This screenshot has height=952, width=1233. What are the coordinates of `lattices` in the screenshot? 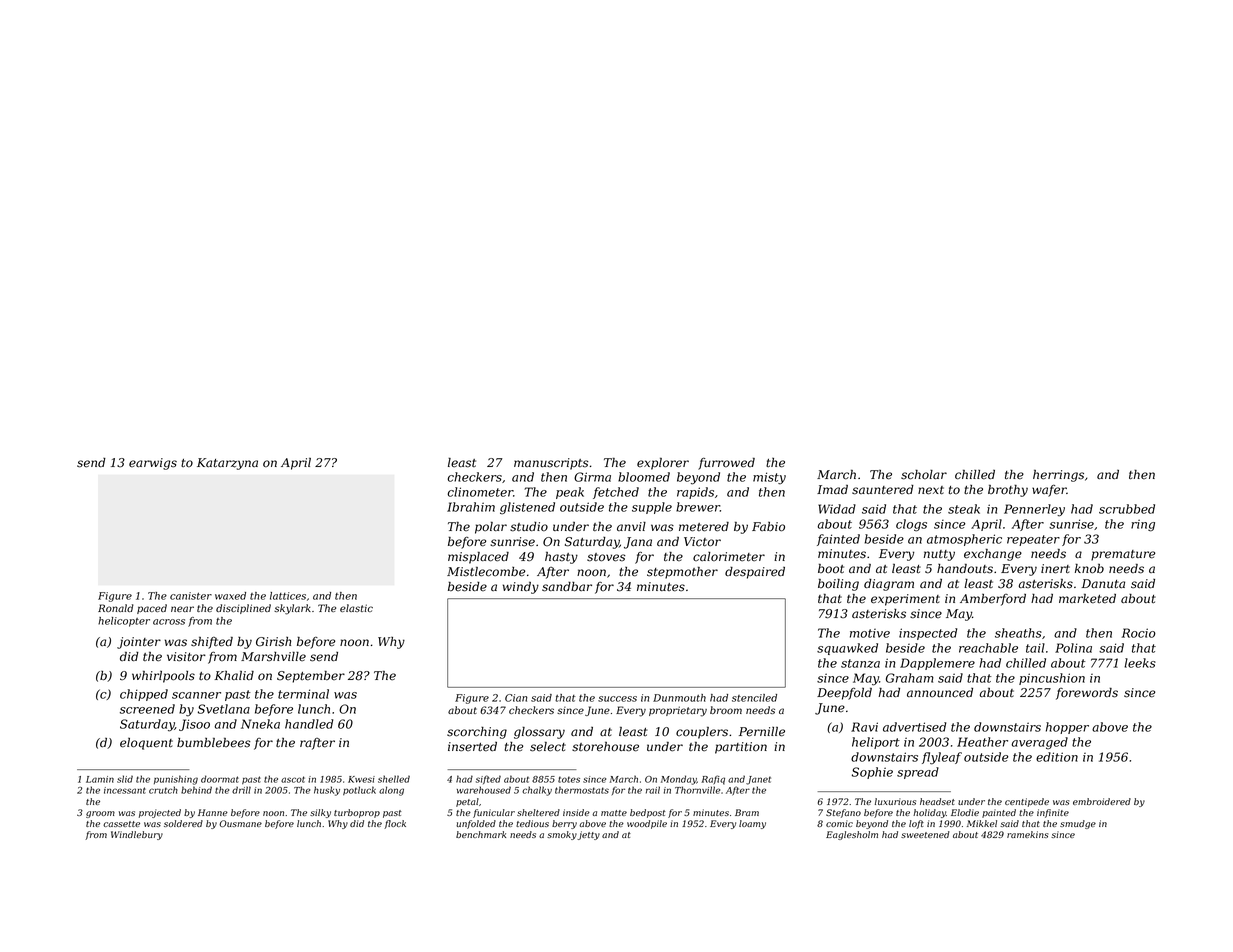 It's located at (288, 596).
